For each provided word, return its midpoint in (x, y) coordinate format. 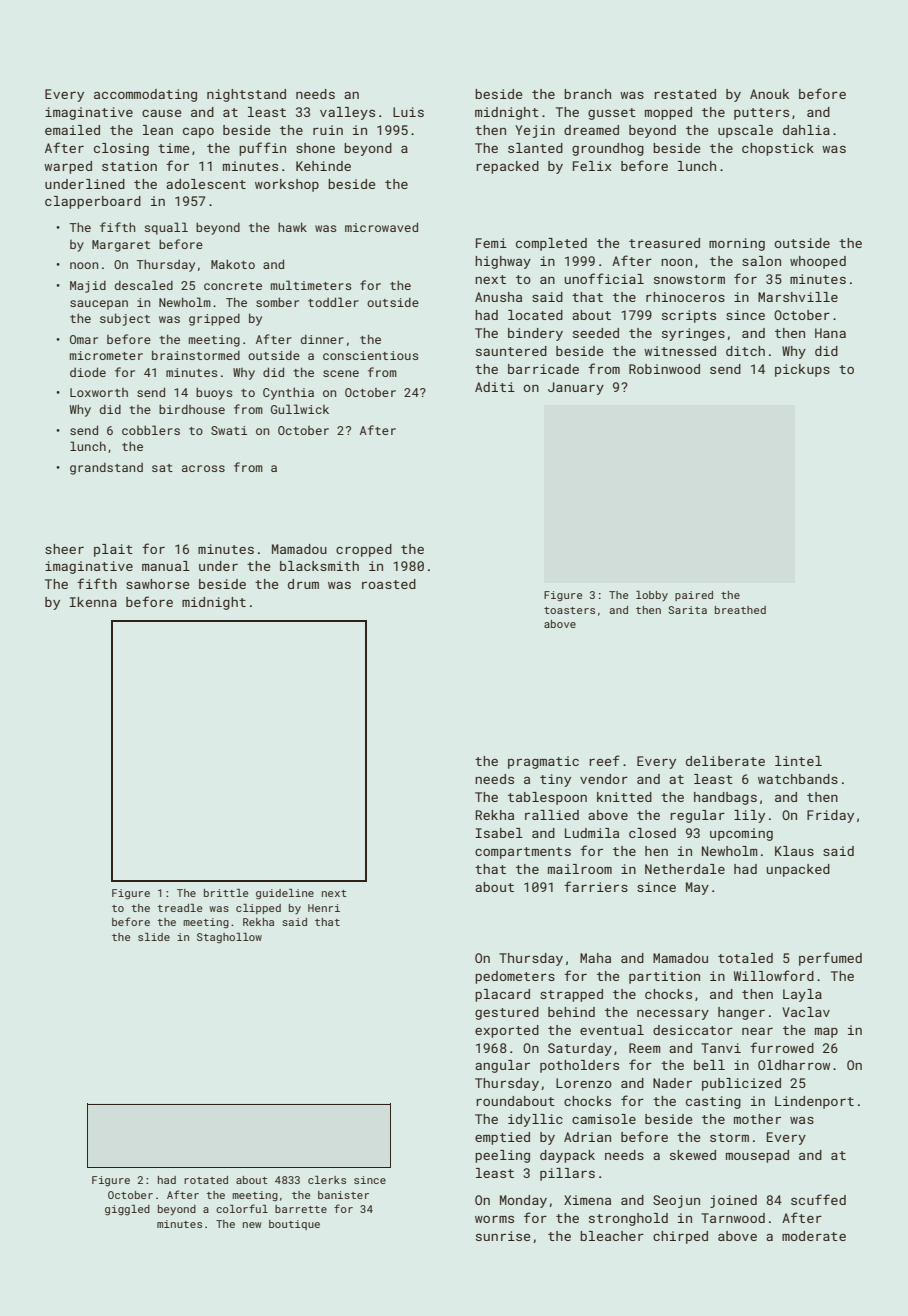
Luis (408, 112)
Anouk (769, 94)
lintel (798, 761)
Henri (324, 908)
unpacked (798, 870)
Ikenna (93, 602)
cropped (364, 550)
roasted (389, 584)
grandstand (106, 469)
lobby (652, 596)
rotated (206, 1180)
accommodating (145, 95)
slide (154, 937)
